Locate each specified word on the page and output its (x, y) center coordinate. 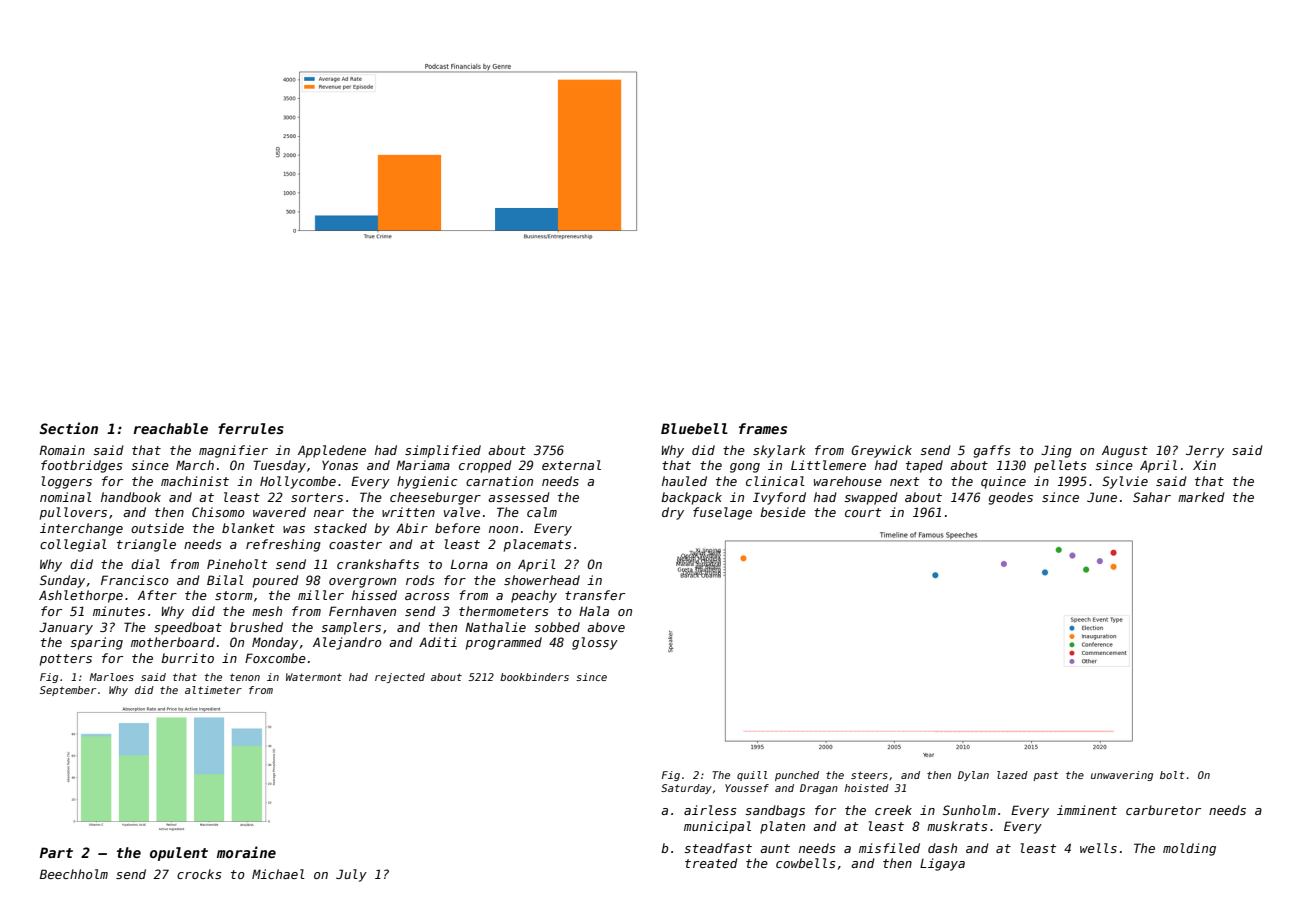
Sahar (1152, 497)
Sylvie (1125, 482)
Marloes (111, 677)
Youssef (747, 788)
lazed (1012, 775)
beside (783, 512)
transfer (595, 595)
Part (56, 852)
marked (1201, 497)
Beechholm (74, 874)
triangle (146, 545)
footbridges (82, 466)
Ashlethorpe (81, 596)
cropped (485, 466)
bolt (1172, 775)
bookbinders (534, 677)
